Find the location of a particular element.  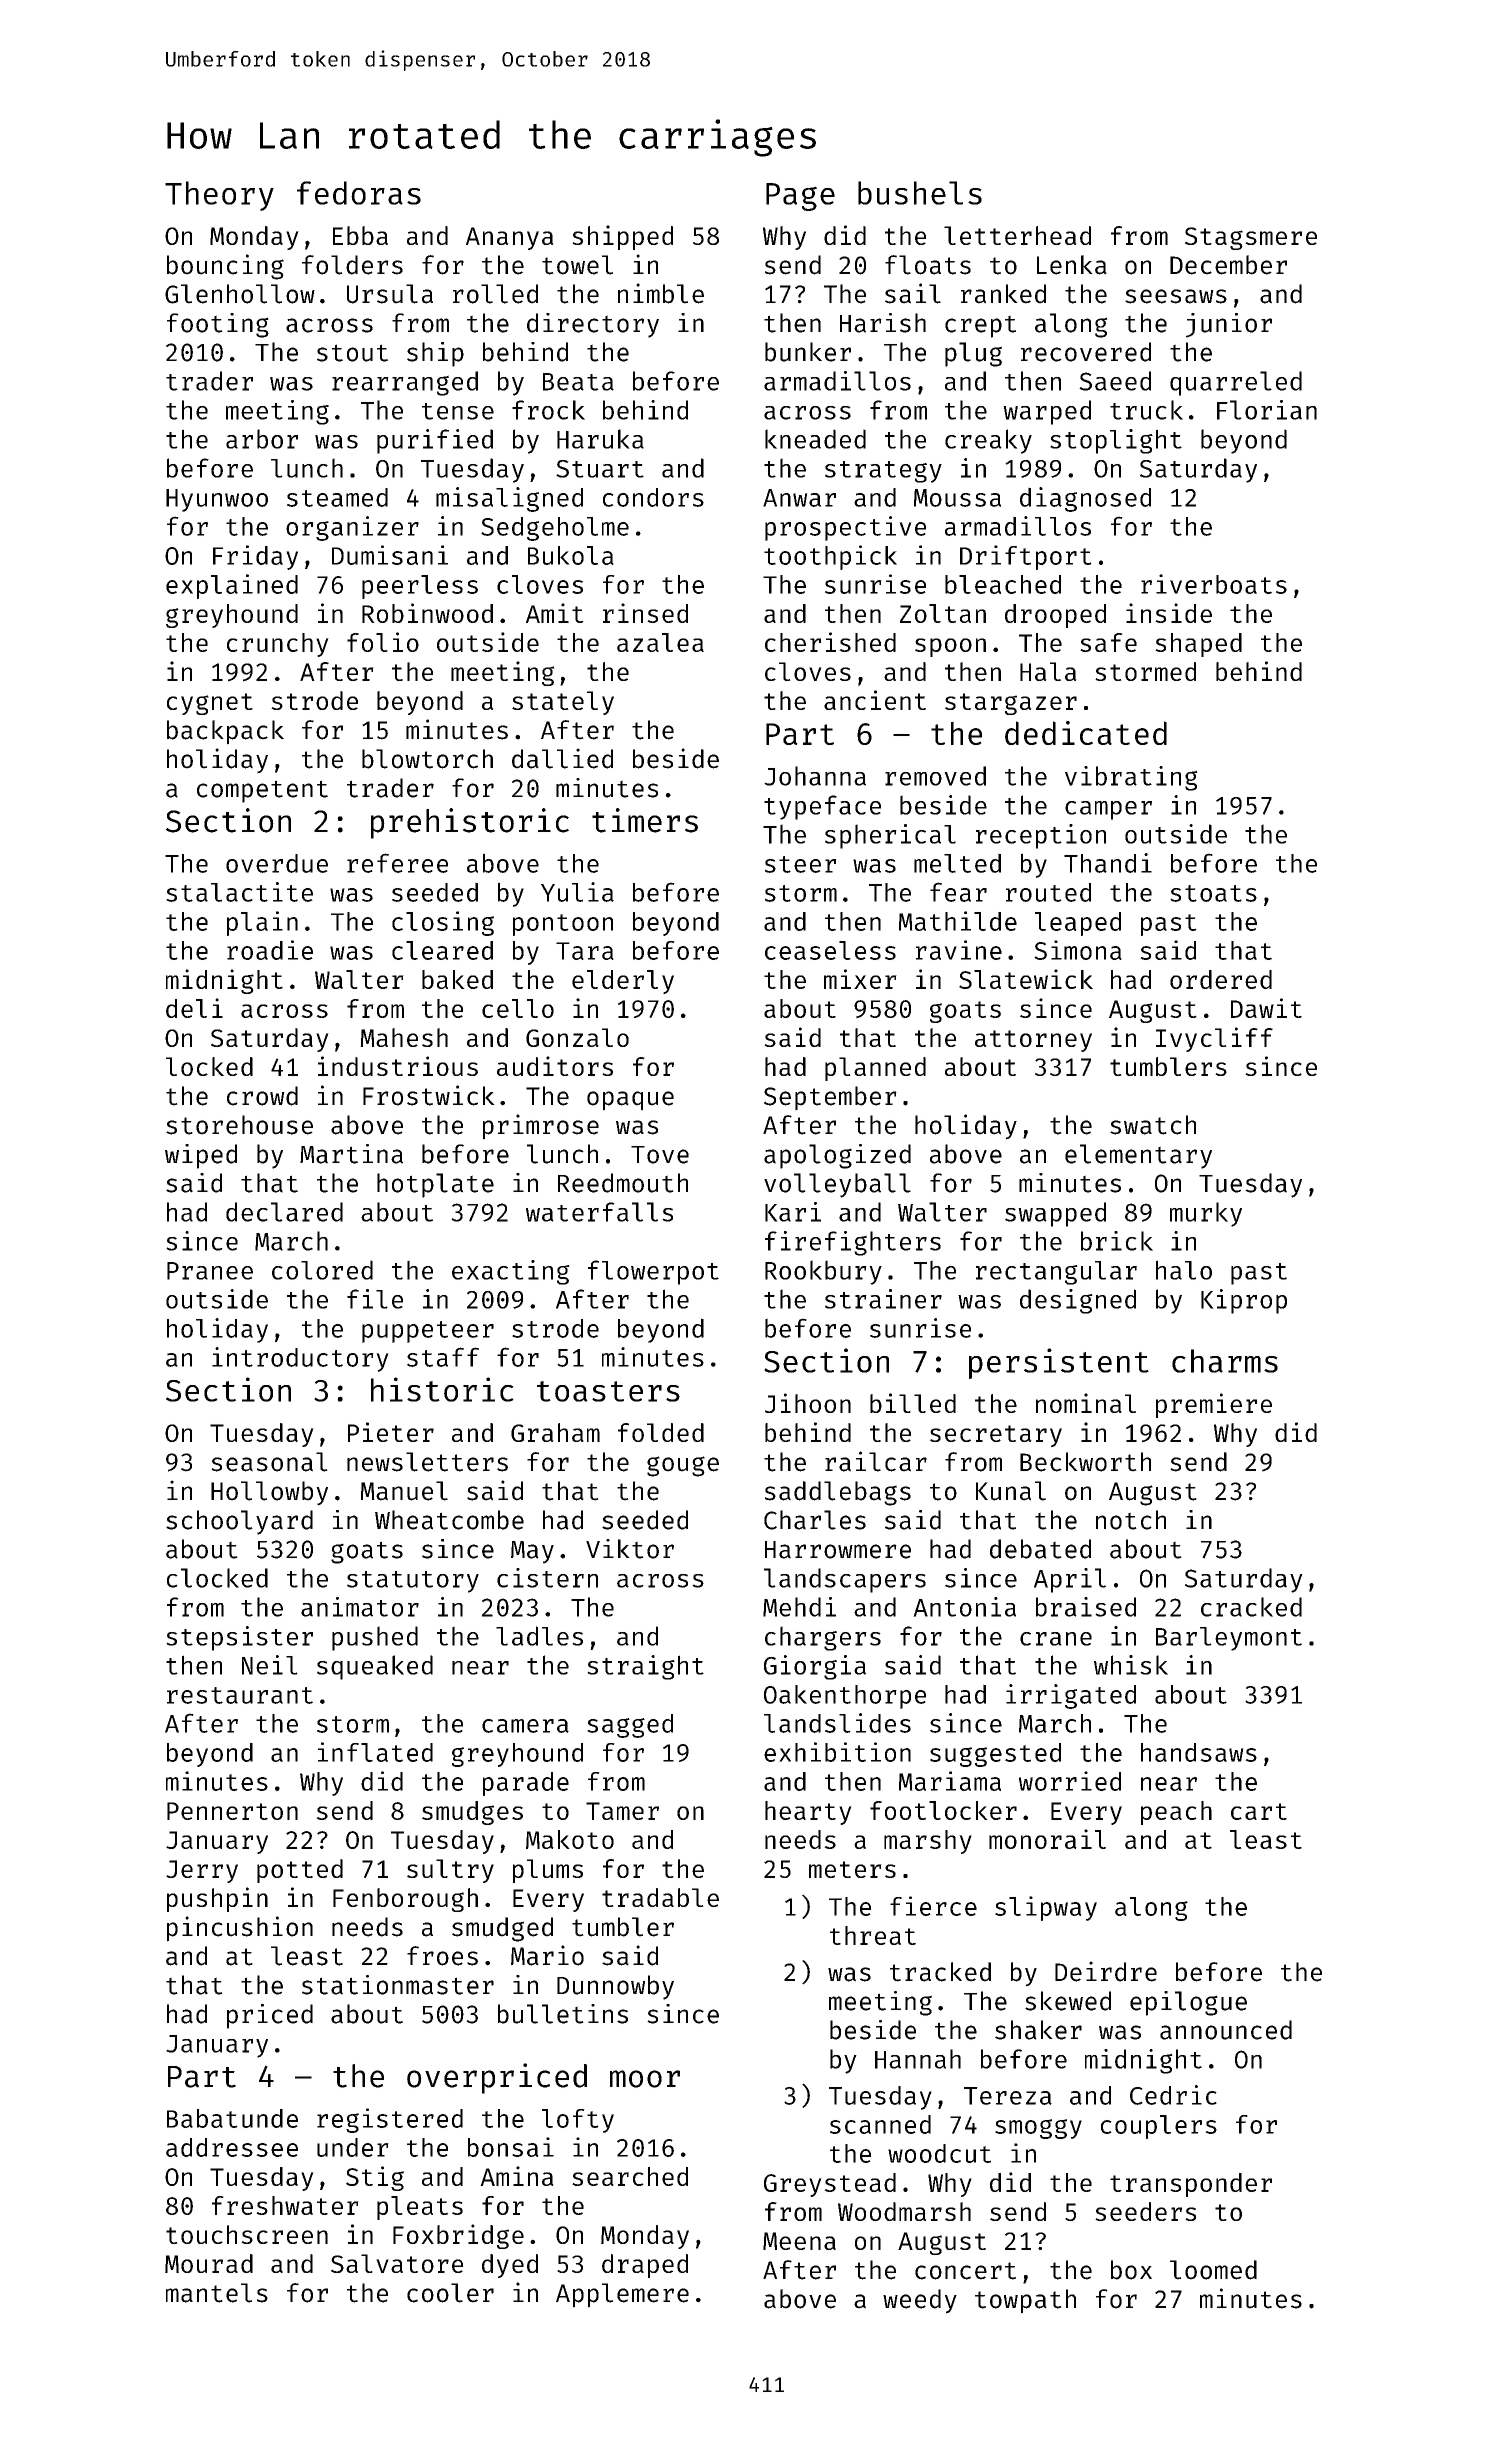

apologized is located at coordinates (837, 1156).
